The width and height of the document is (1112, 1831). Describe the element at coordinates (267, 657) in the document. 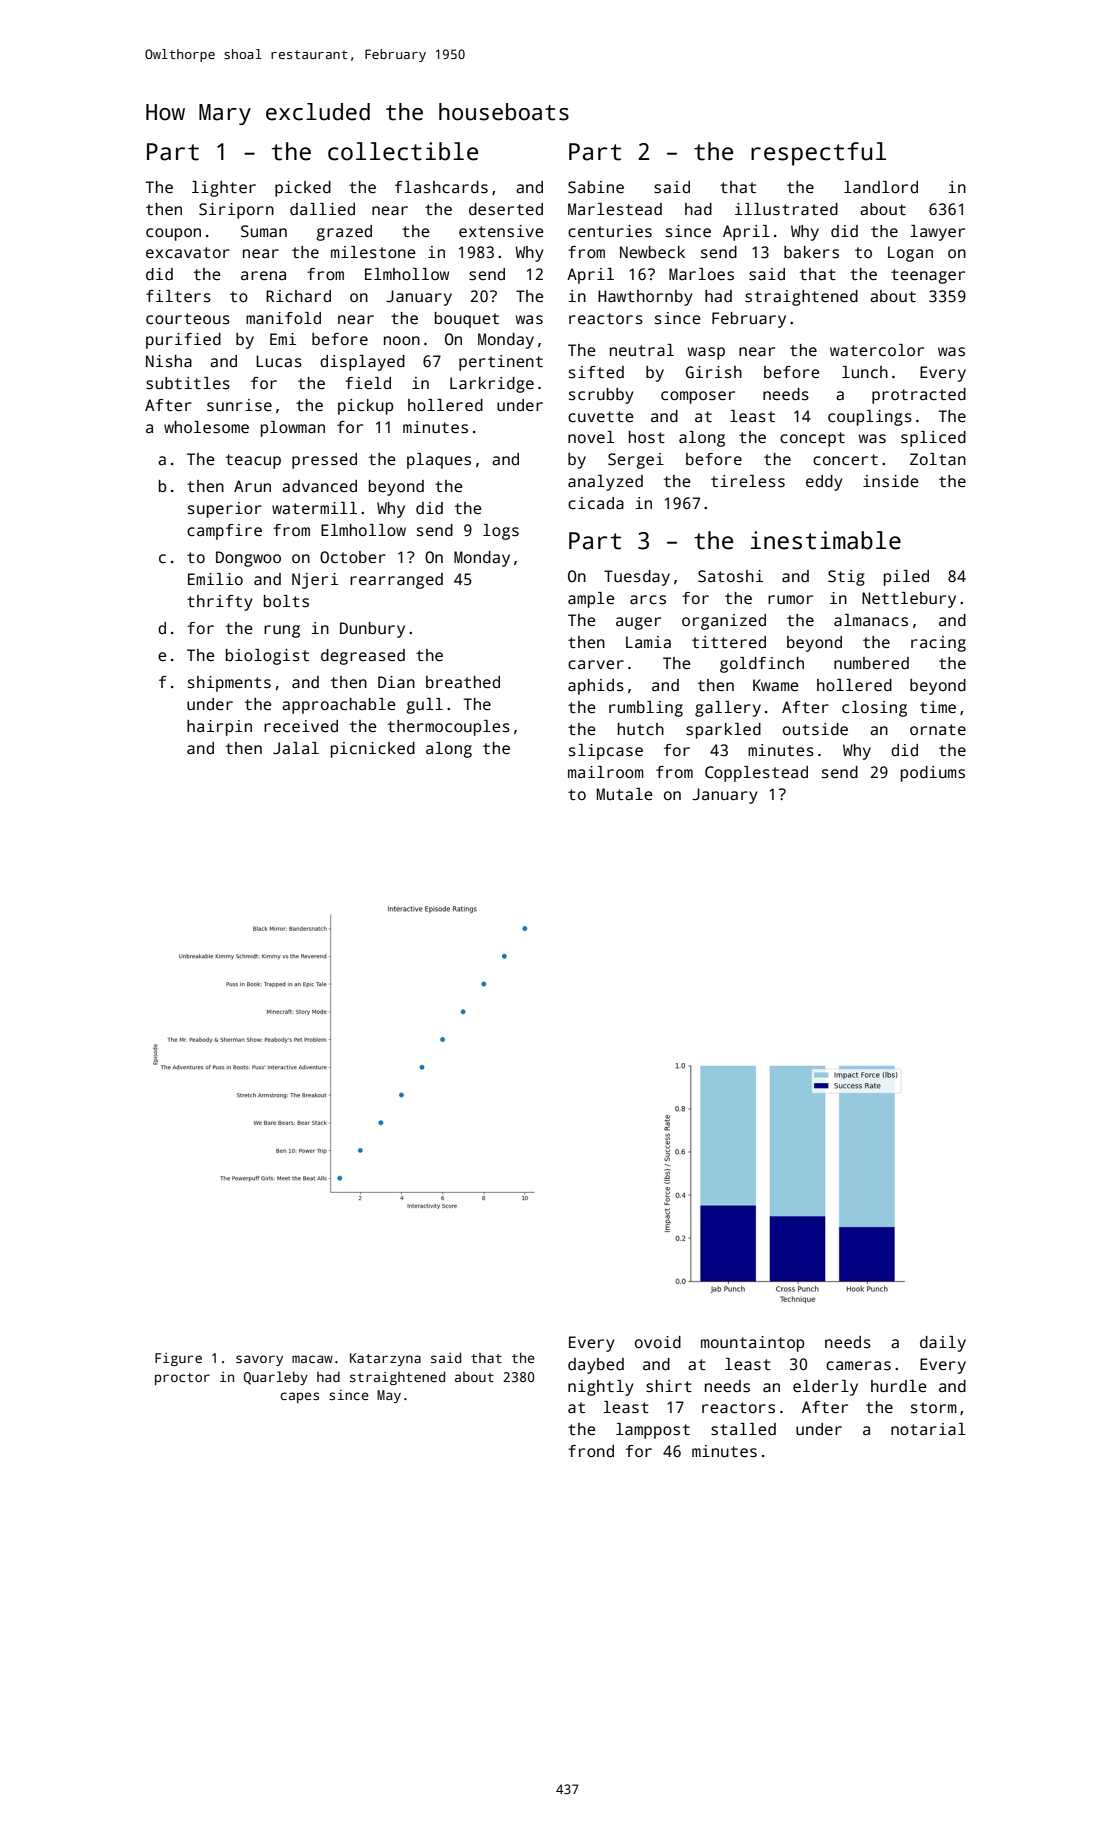

I see `biologist` at that location.
